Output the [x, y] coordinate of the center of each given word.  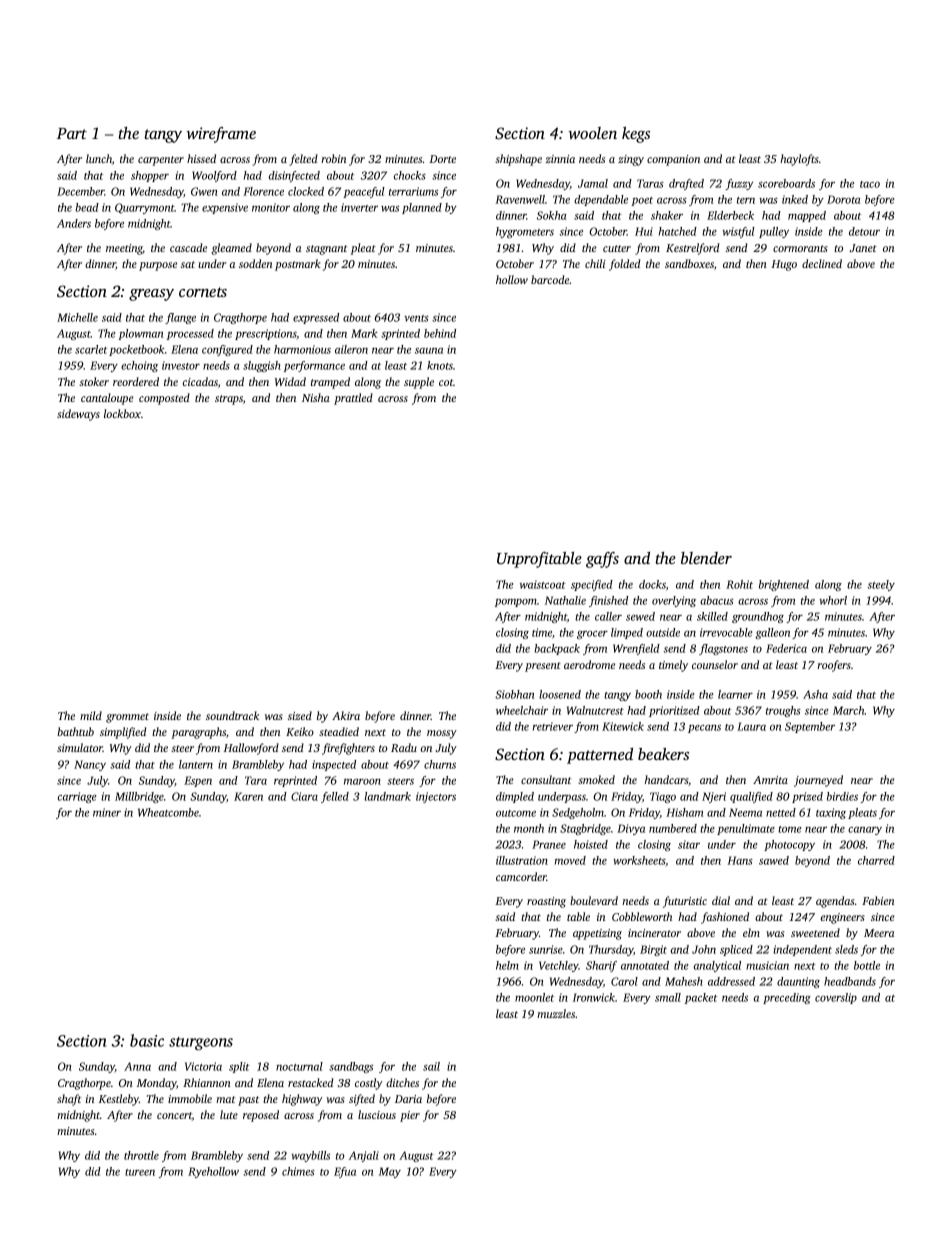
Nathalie [565, 600]
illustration [522, 860]
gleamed [232, 249]
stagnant [326, 250]
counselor [715, 664]
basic [147, 1040]
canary [865, 831]
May [390, 1172]
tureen [140, 1172]
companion [673, 160]
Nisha [316, 397]
